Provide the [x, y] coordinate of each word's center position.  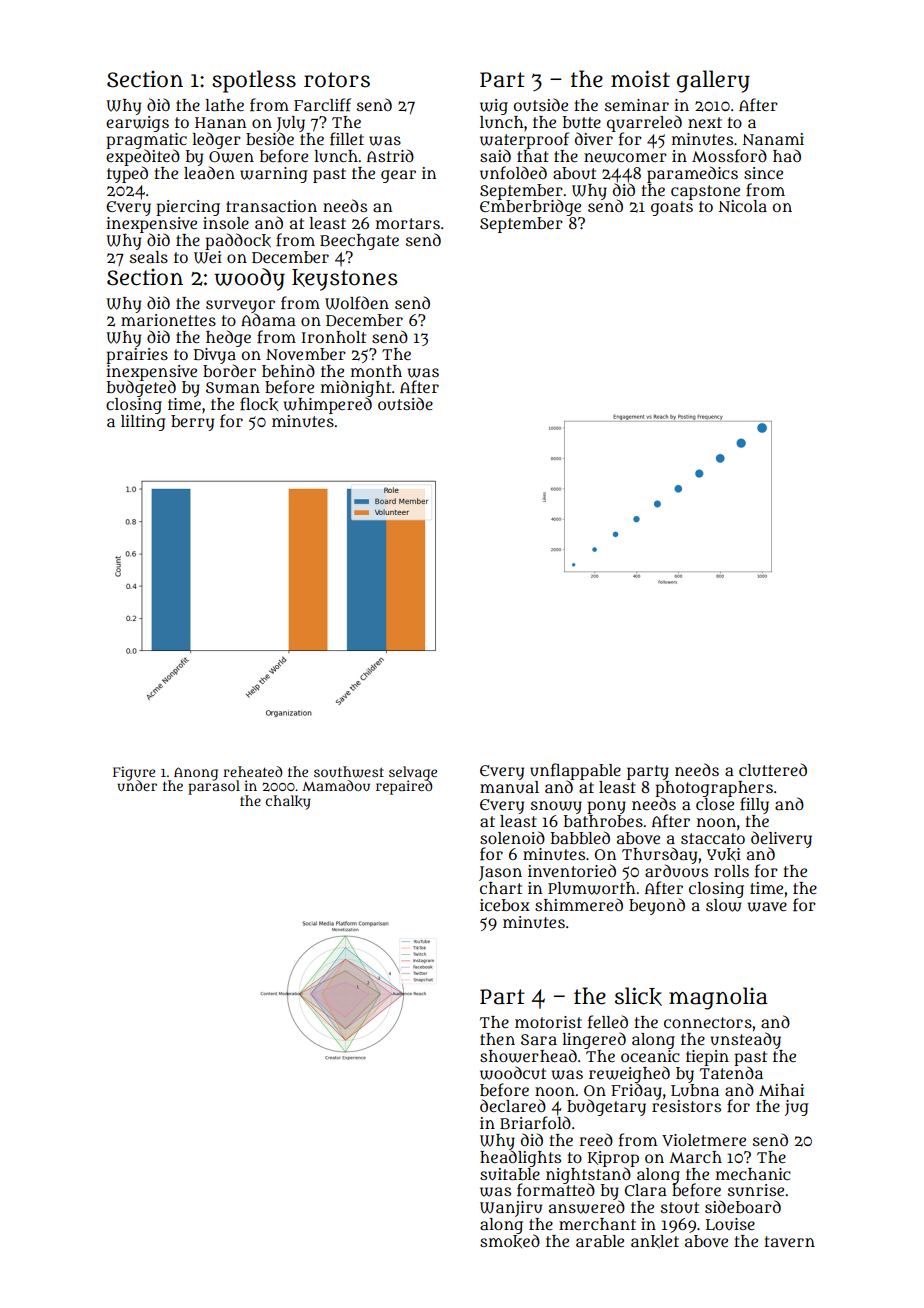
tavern [790, 1241]
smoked [510, 1241]
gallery [713, 81]
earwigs [137, 124]
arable [600, 1241]
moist [640, 79]
